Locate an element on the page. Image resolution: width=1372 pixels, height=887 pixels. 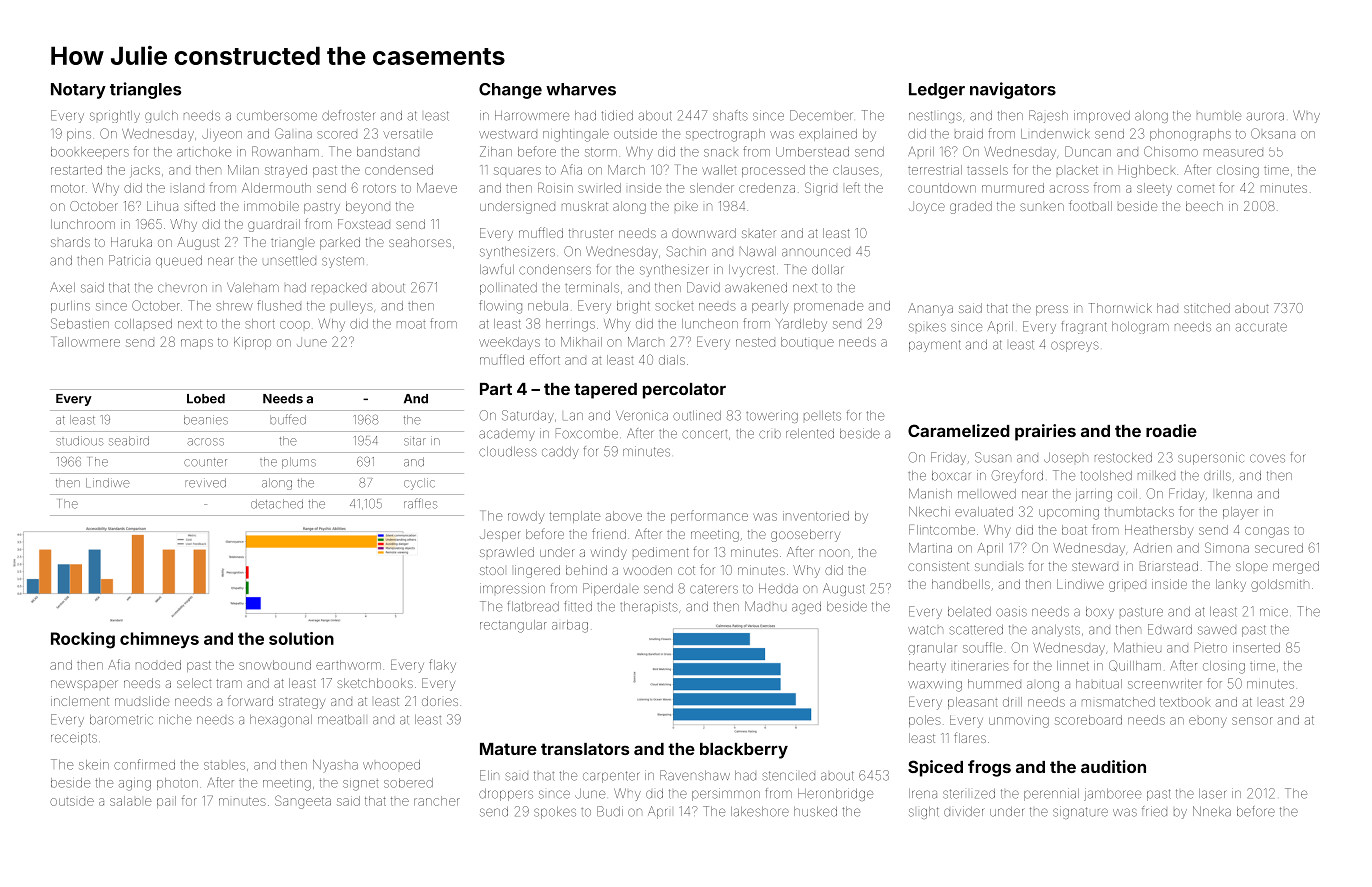
tassels is located at coordinates (987, 170).
